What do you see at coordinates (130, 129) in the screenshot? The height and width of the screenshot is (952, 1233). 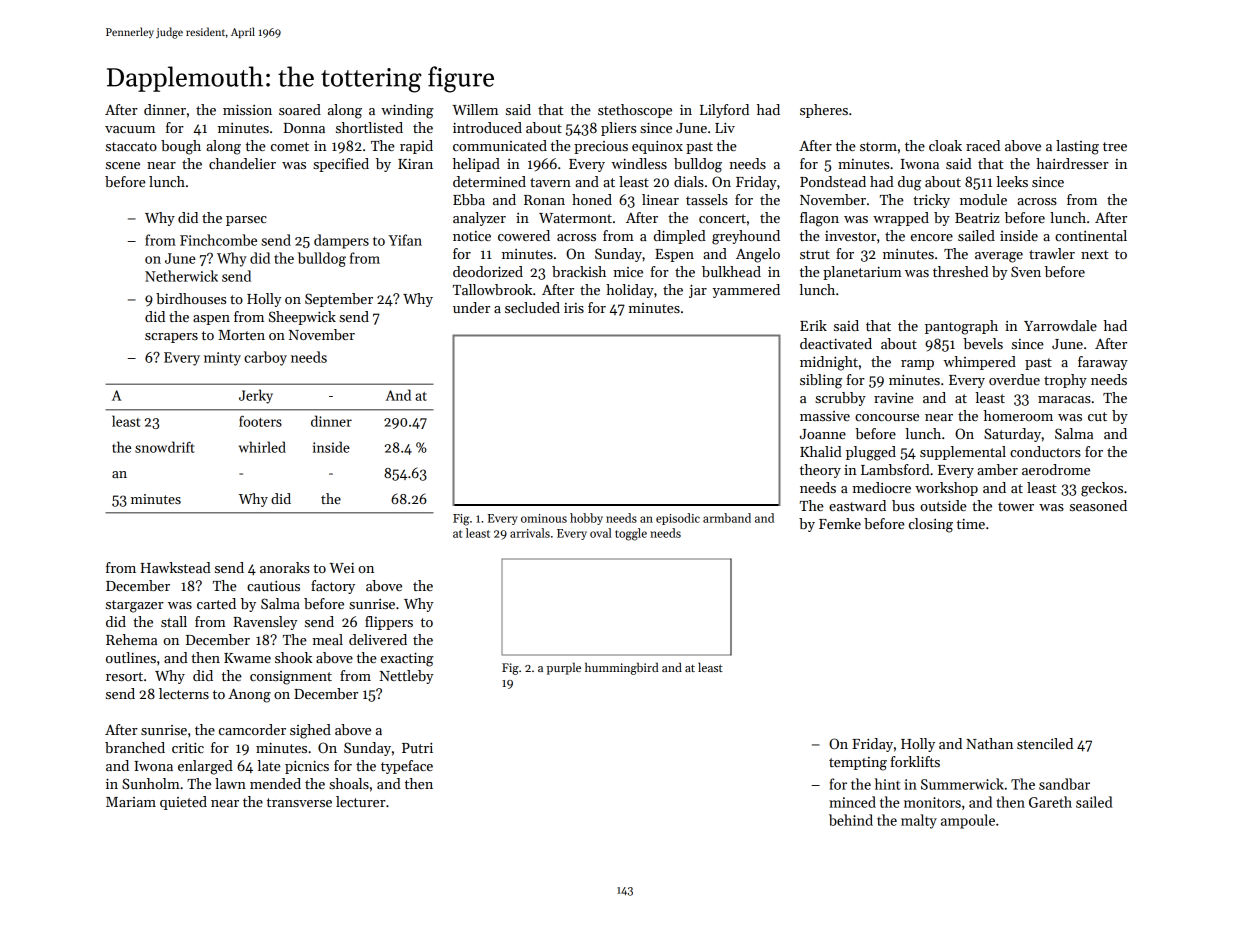 I see `vacuum` at bounding box center [130, 129].
